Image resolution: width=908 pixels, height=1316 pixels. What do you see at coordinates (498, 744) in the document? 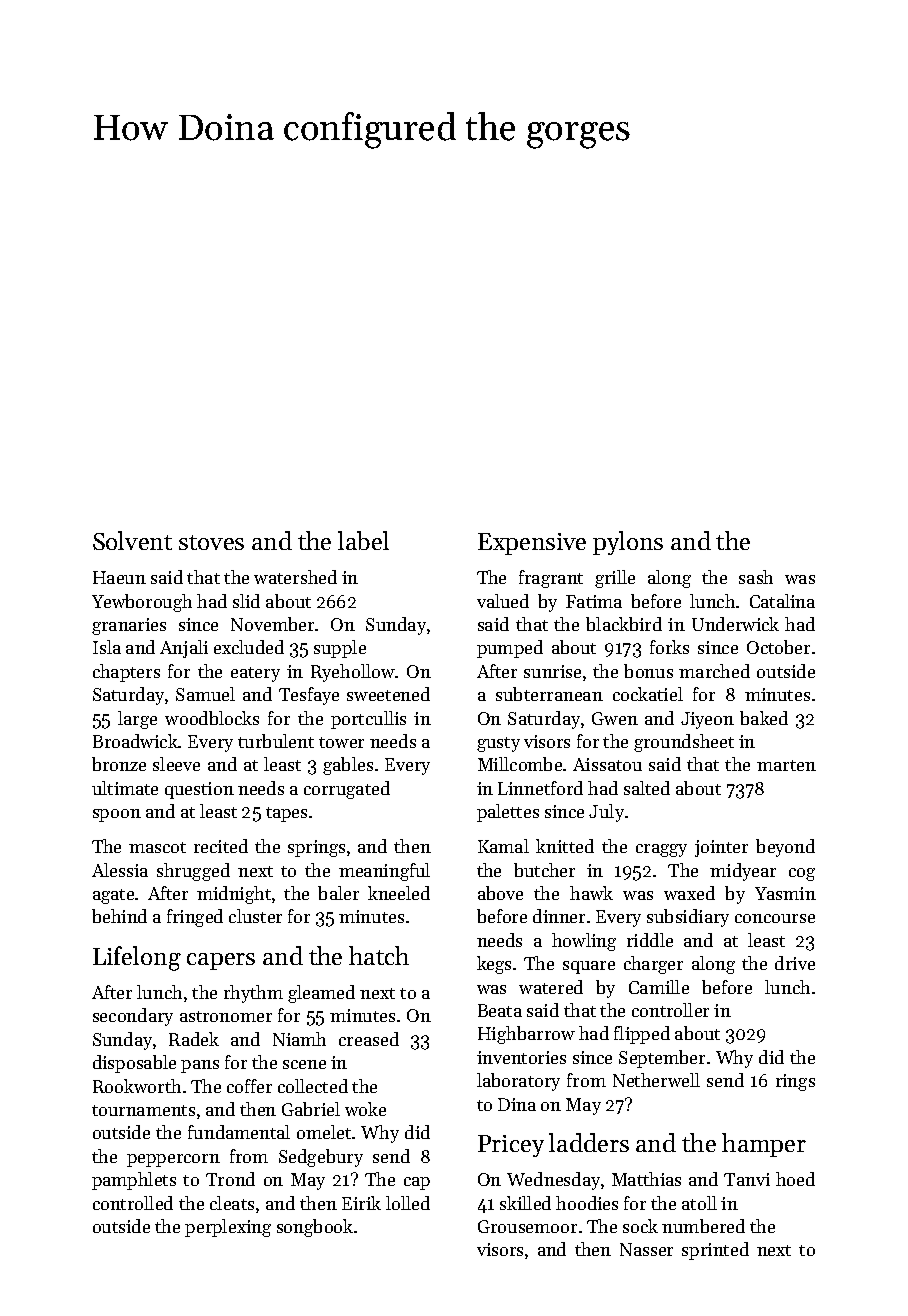
I see `gusty` at bounding box center [498, 744].
